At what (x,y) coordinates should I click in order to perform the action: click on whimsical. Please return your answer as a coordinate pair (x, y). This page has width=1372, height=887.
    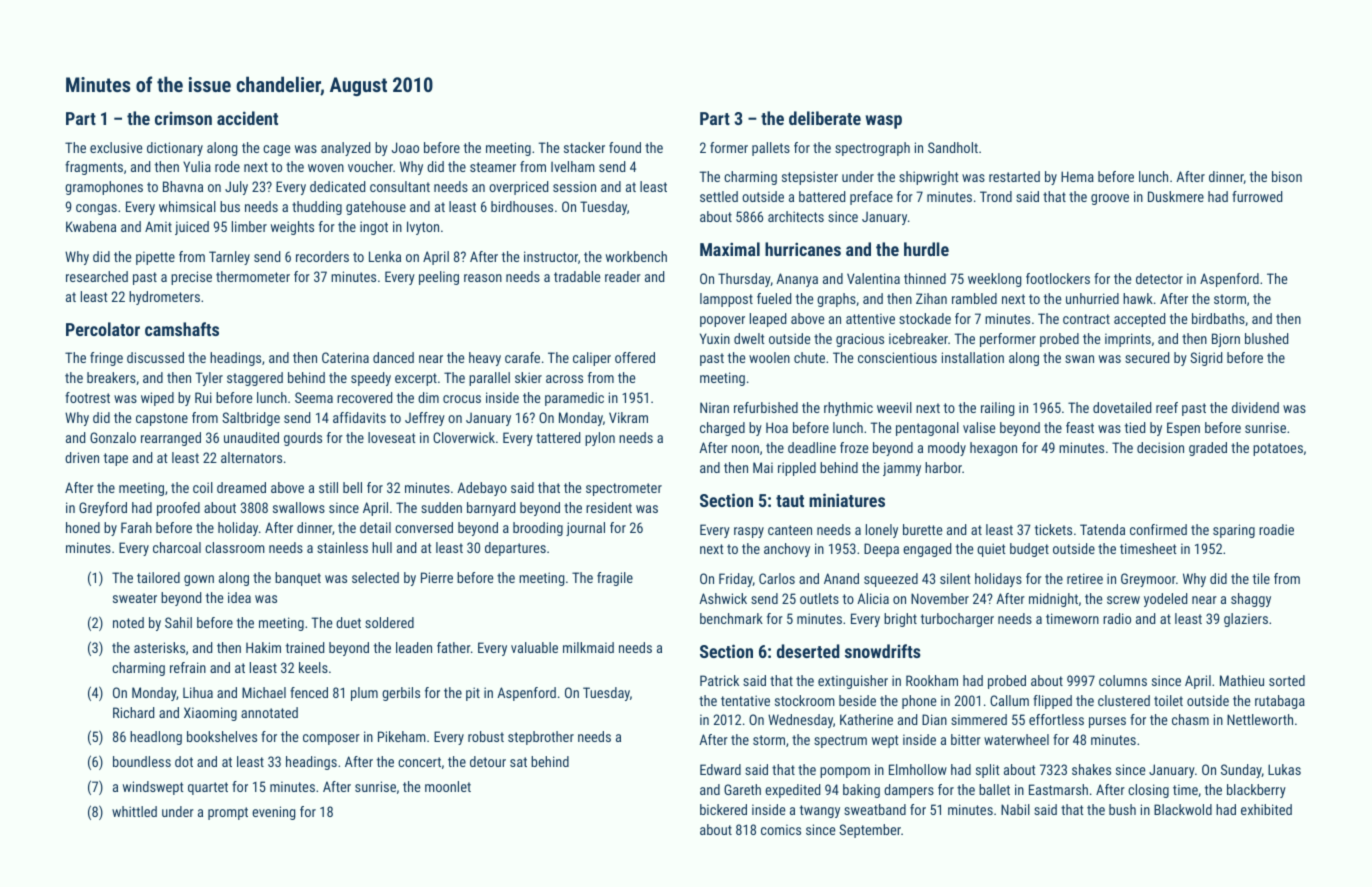
    Looking at the image, I should click on (187, 206).
